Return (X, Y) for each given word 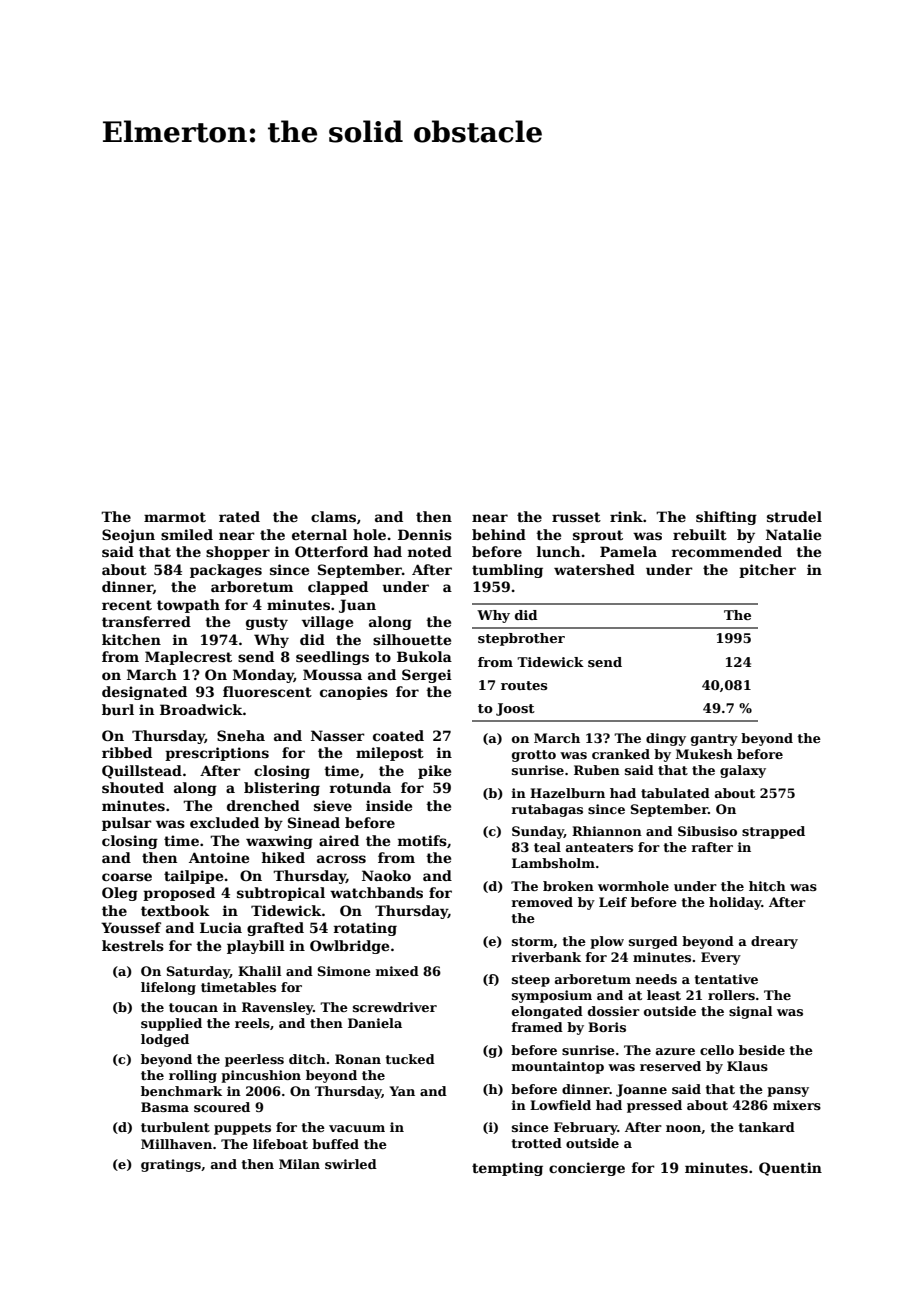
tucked (410, 1059)
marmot (175, 517)
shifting (726, 518)
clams (333, 516)
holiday (735, 903)
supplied (171, 1024)
